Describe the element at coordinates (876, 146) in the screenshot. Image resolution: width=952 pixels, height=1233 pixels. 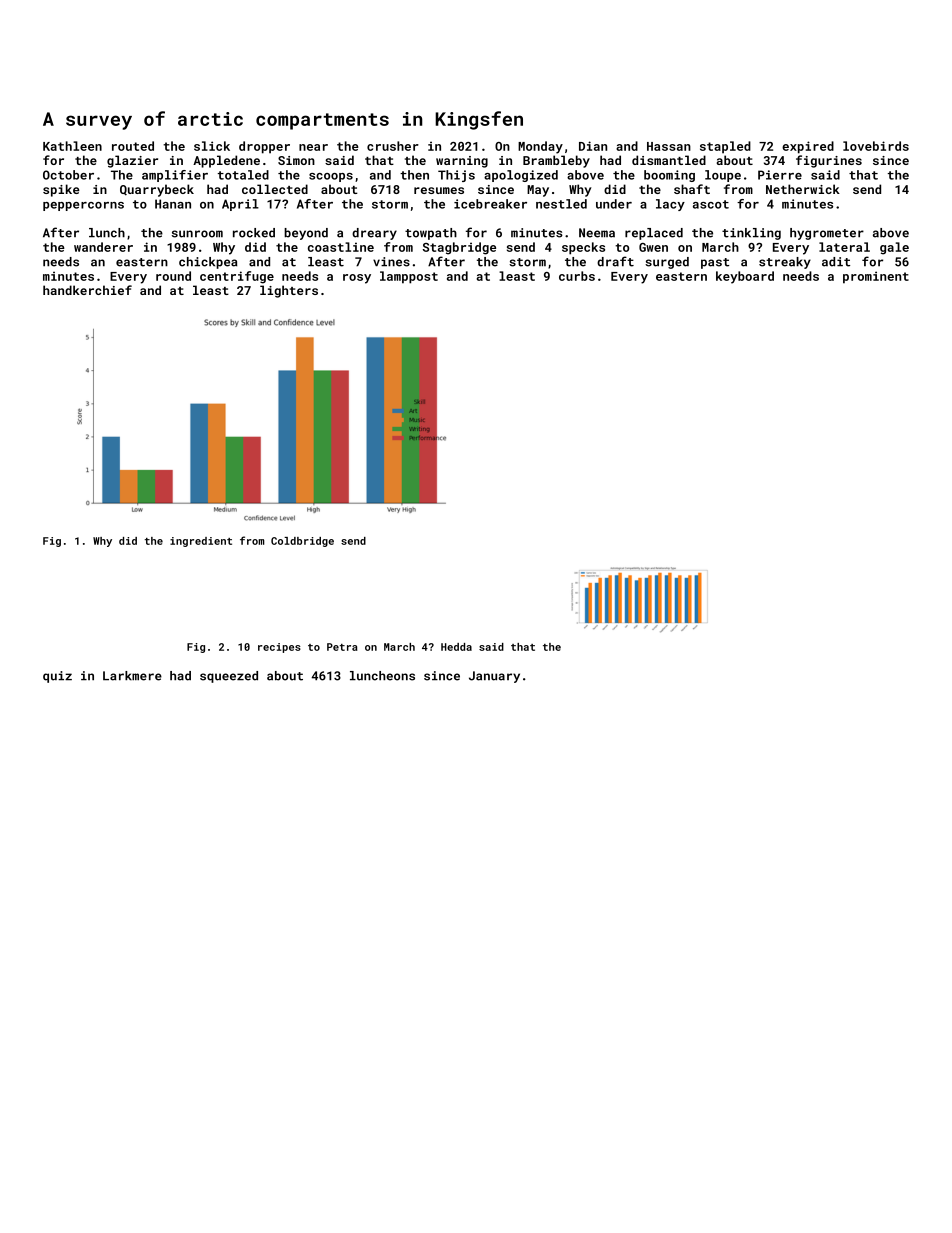
I see `lovebirds` at that location.
